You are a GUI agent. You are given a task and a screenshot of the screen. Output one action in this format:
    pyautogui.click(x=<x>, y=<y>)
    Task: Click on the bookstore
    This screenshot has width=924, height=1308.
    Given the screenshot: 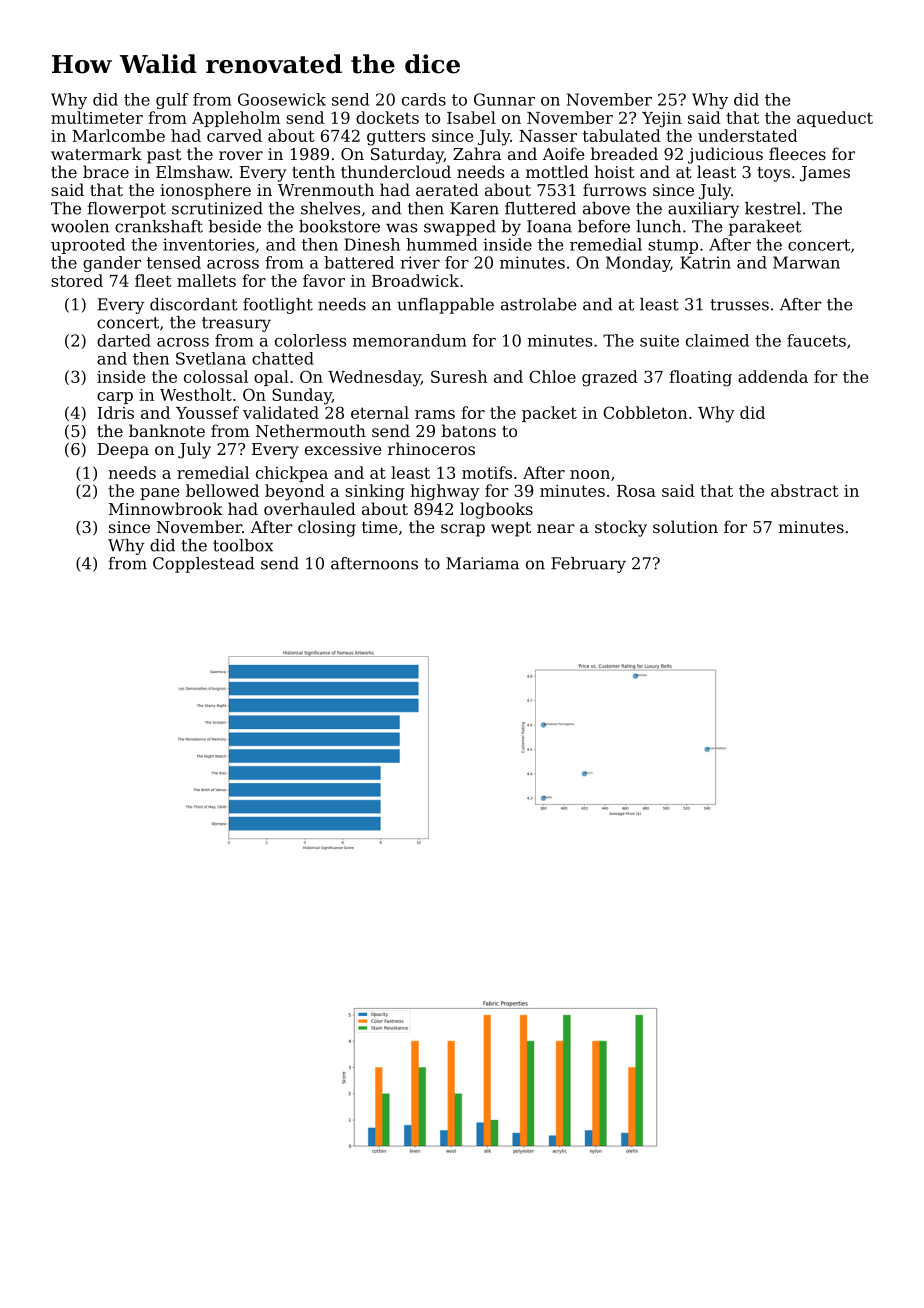 What is the action you would take?
    pyautogui.click(x=339, y=226)
